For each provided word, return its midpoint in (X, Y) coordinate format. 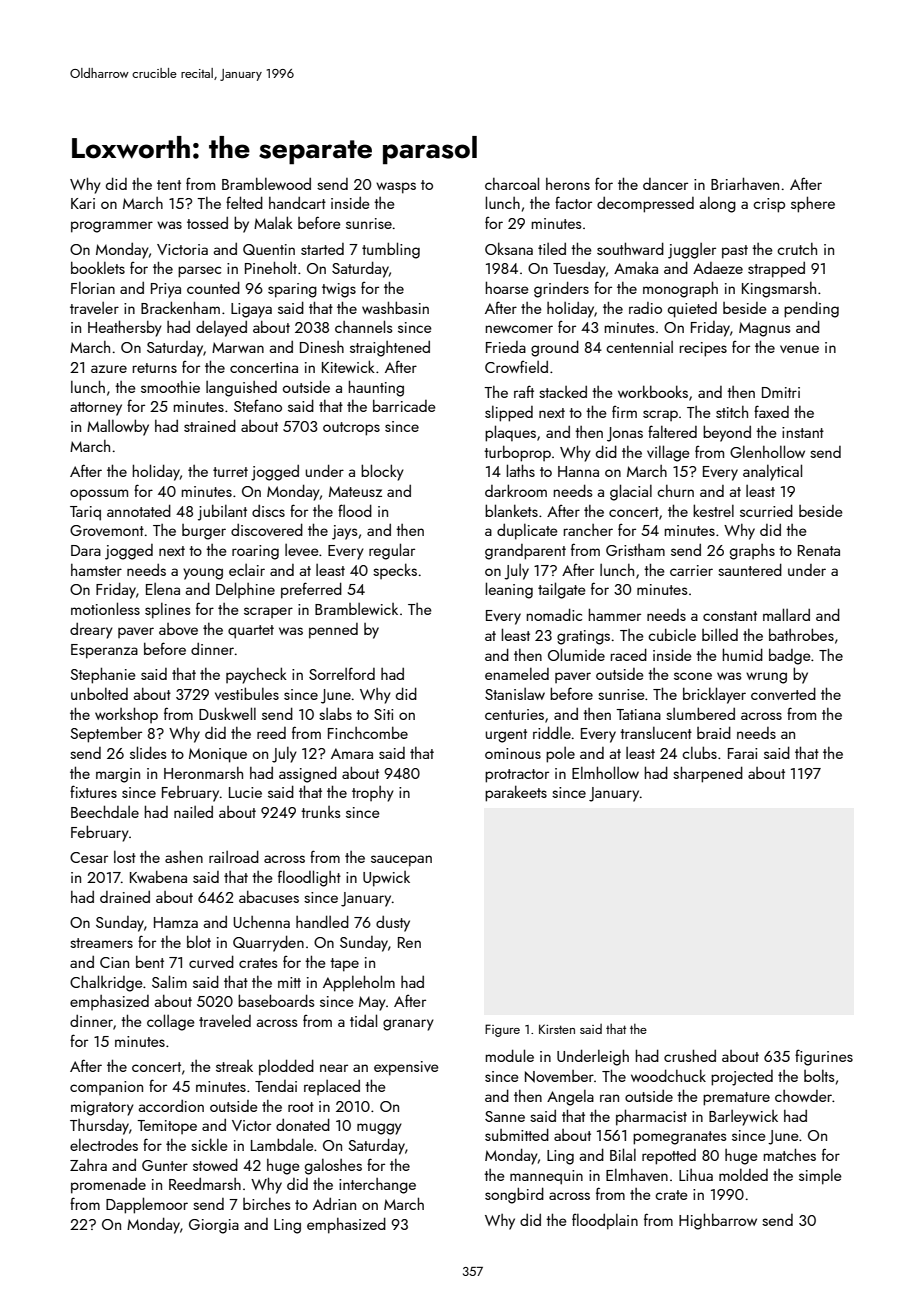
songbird (514, 1195)
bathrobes (801, 634)
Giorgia (214, 1226)
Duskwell (227, 713)
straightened (390, 348)
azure (109, 369)
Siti (383, 714)
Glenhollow (767, 451)
